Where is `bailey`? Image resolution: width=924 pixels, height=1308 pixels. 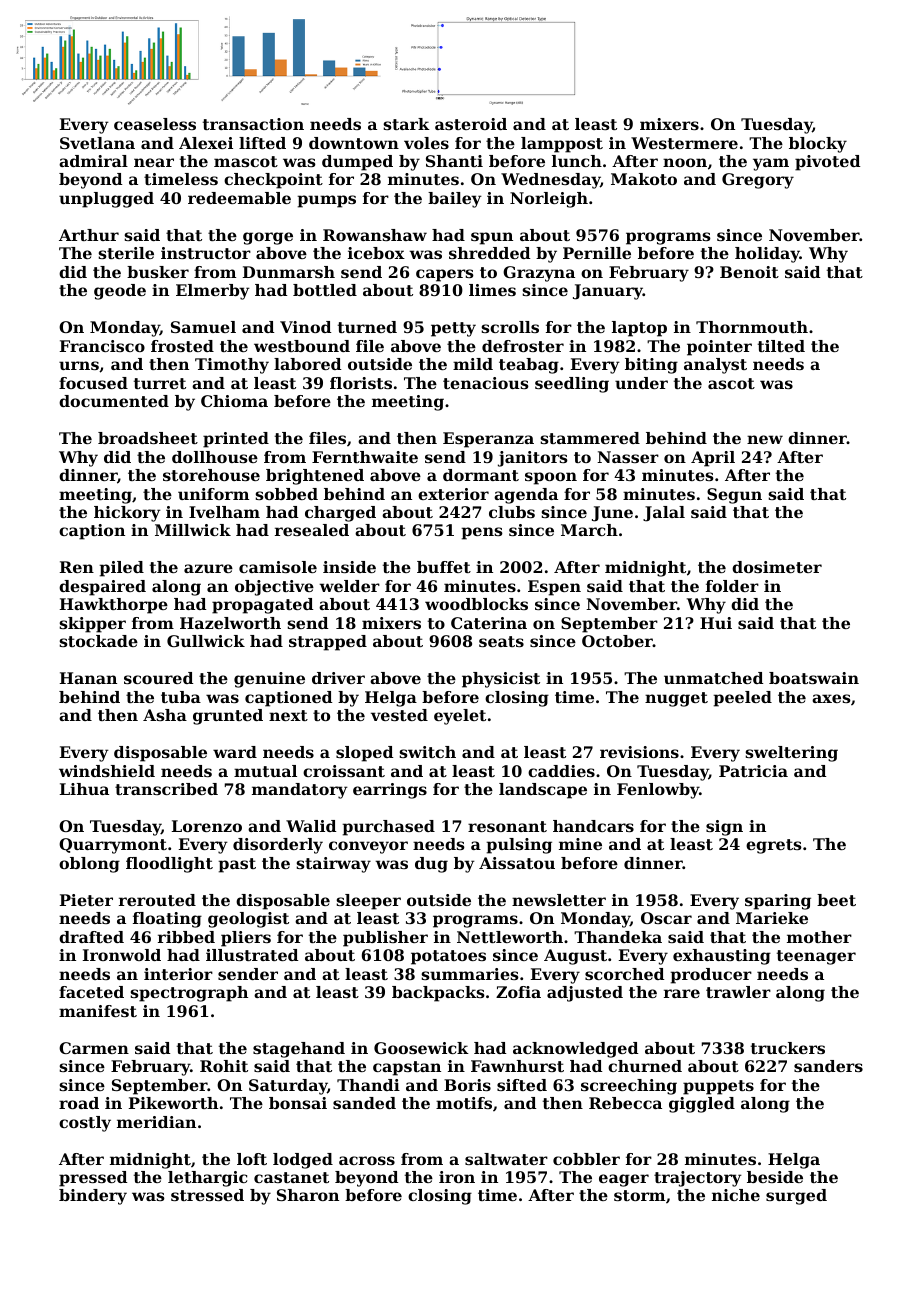 bailey is located at coordinates (455, 200).
